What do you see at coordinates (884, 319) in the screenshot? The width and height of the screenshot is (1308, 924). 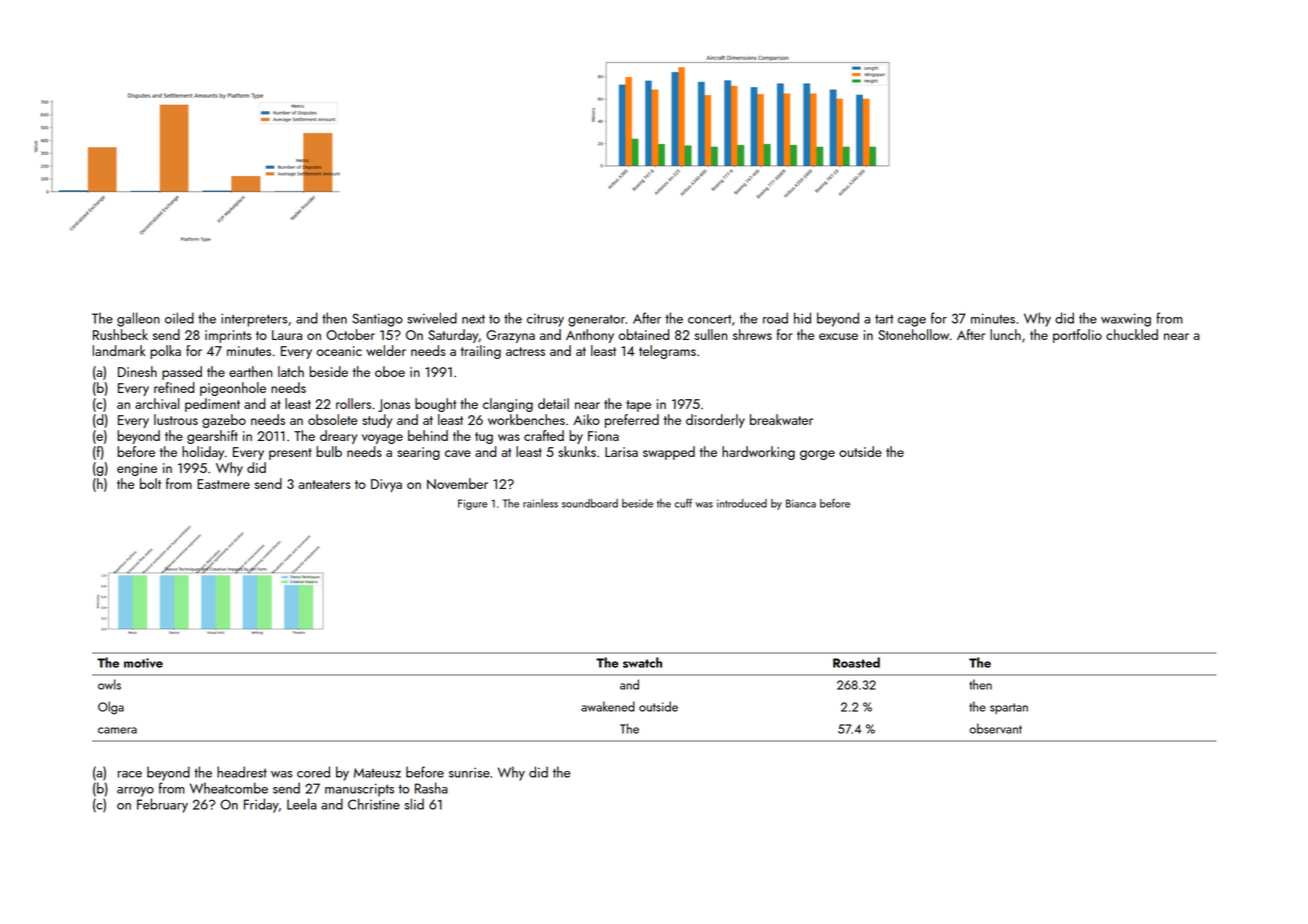 I see `tart` at bounding box center [884, 319].
